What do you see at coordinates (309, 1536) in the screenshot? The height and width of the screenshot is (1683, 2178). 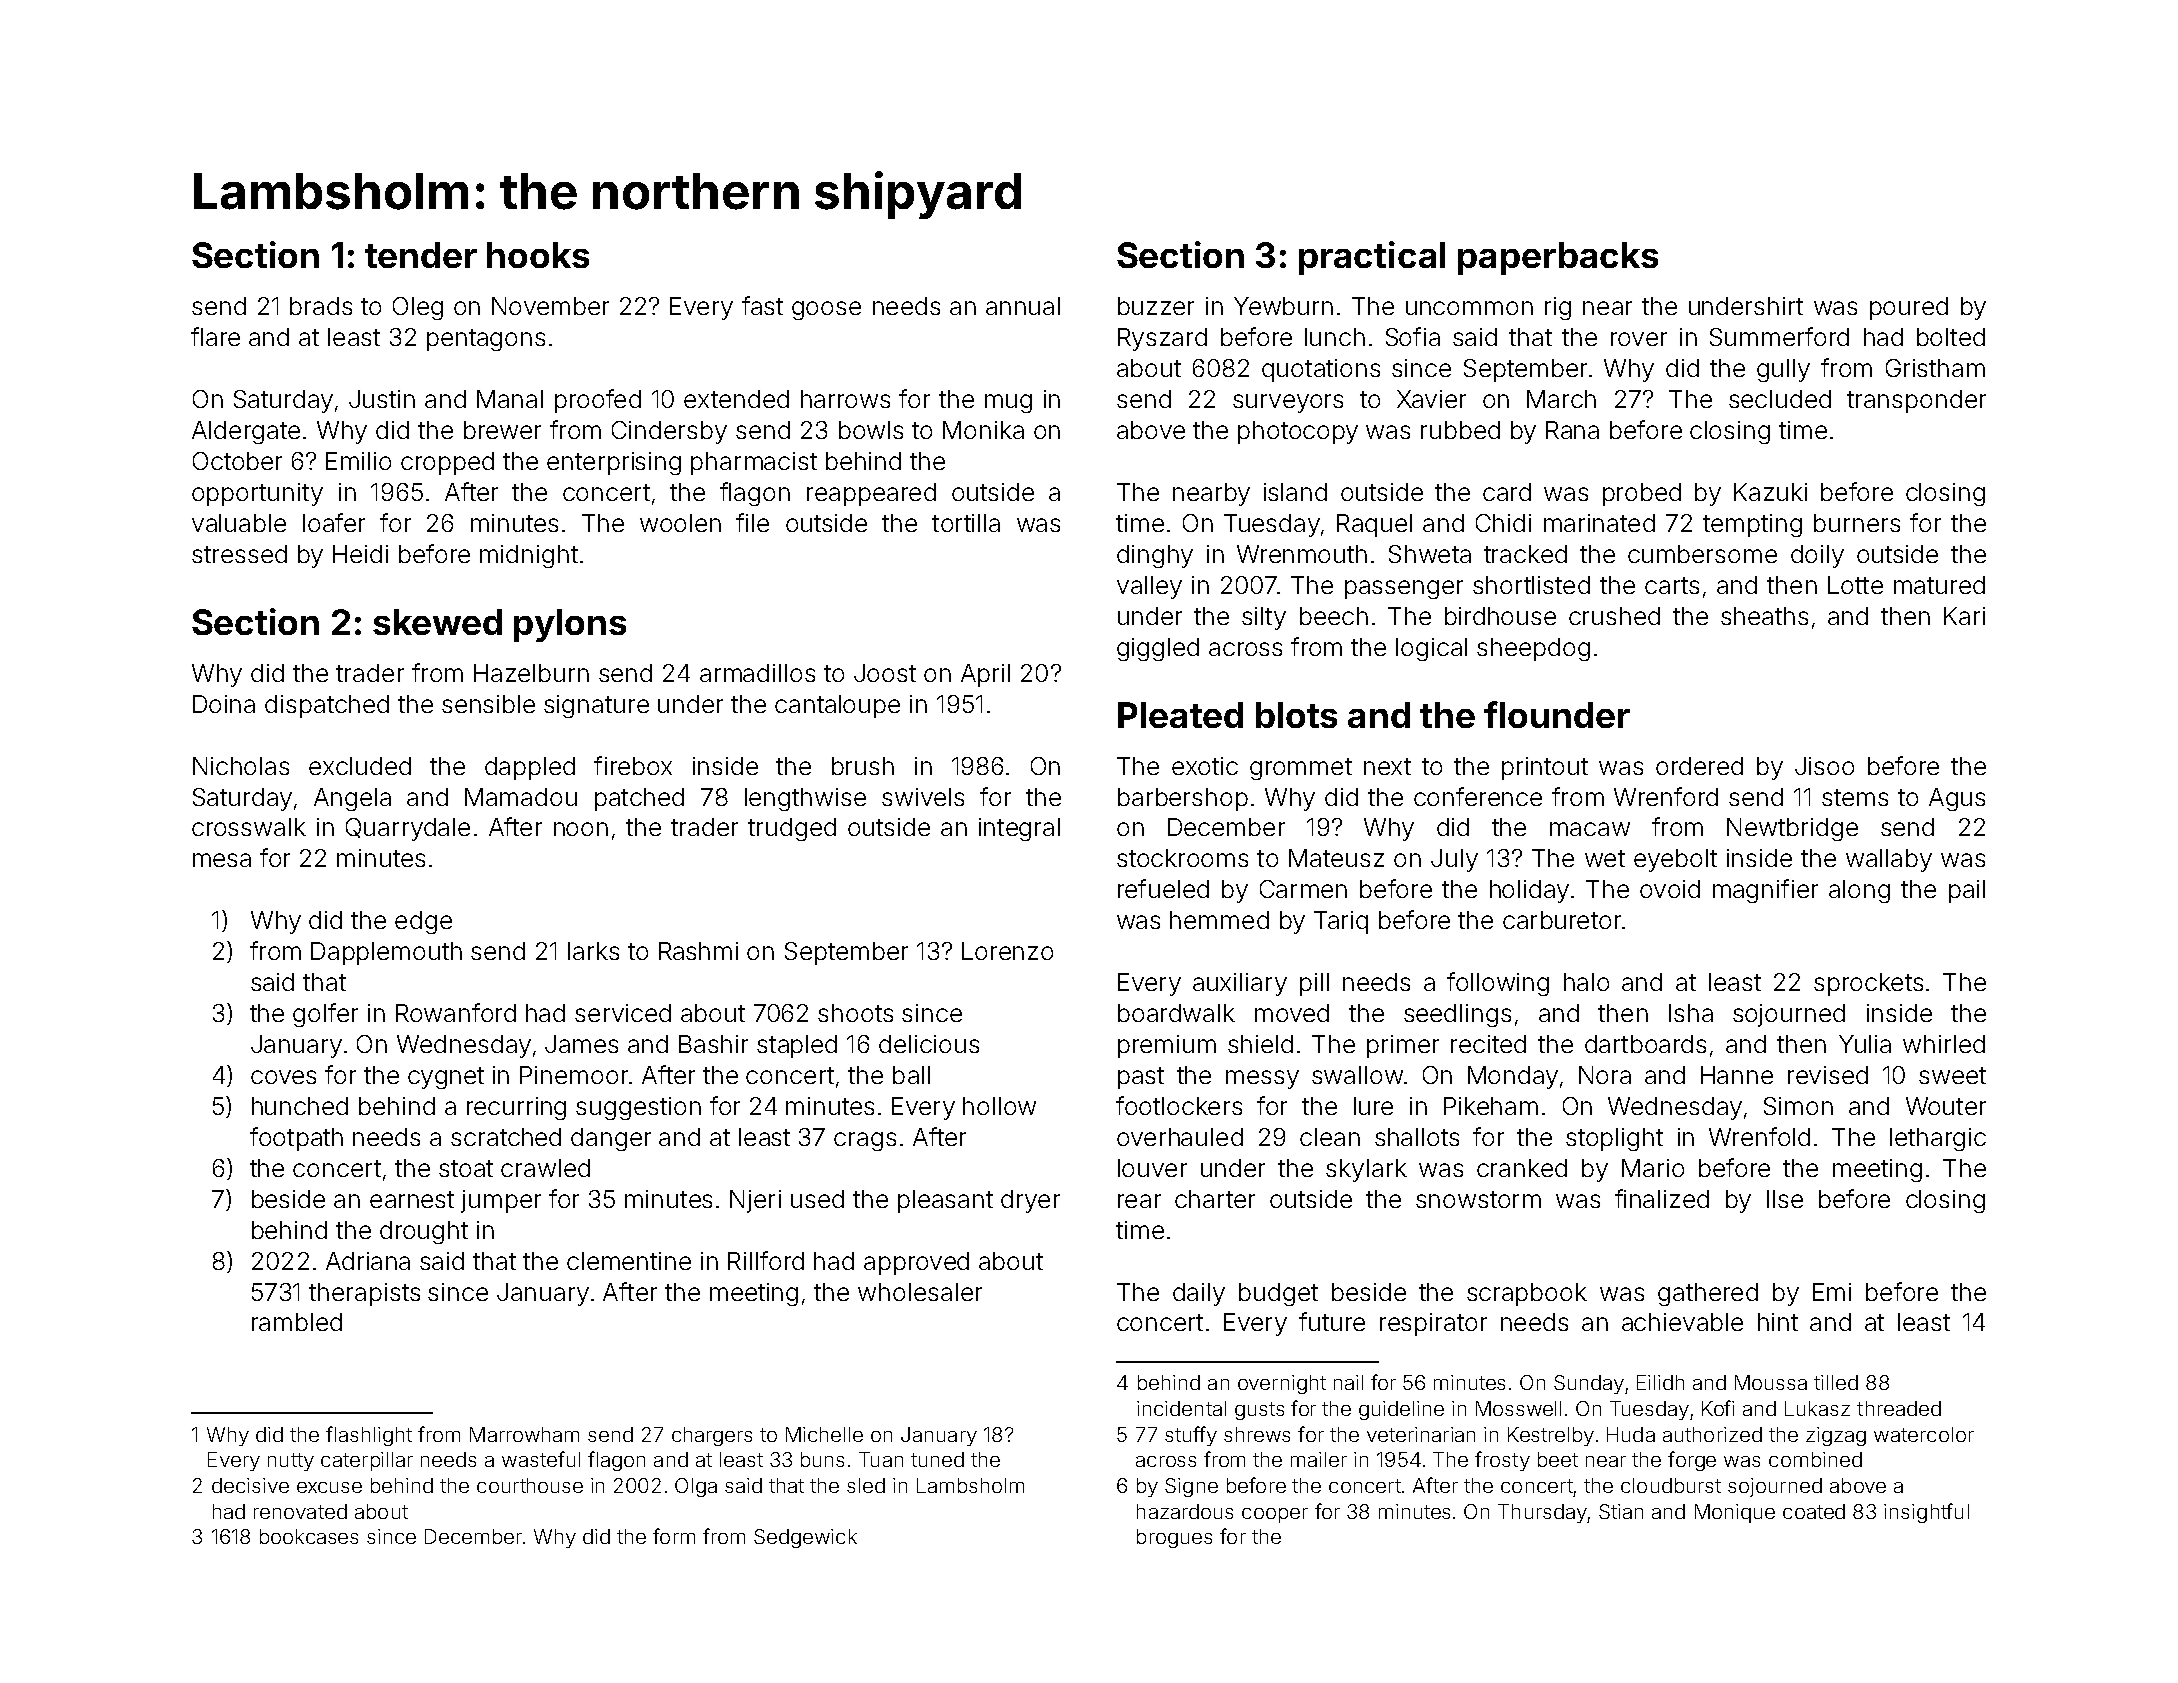 I see `bookcases` at bounding box center [309, 1536].
